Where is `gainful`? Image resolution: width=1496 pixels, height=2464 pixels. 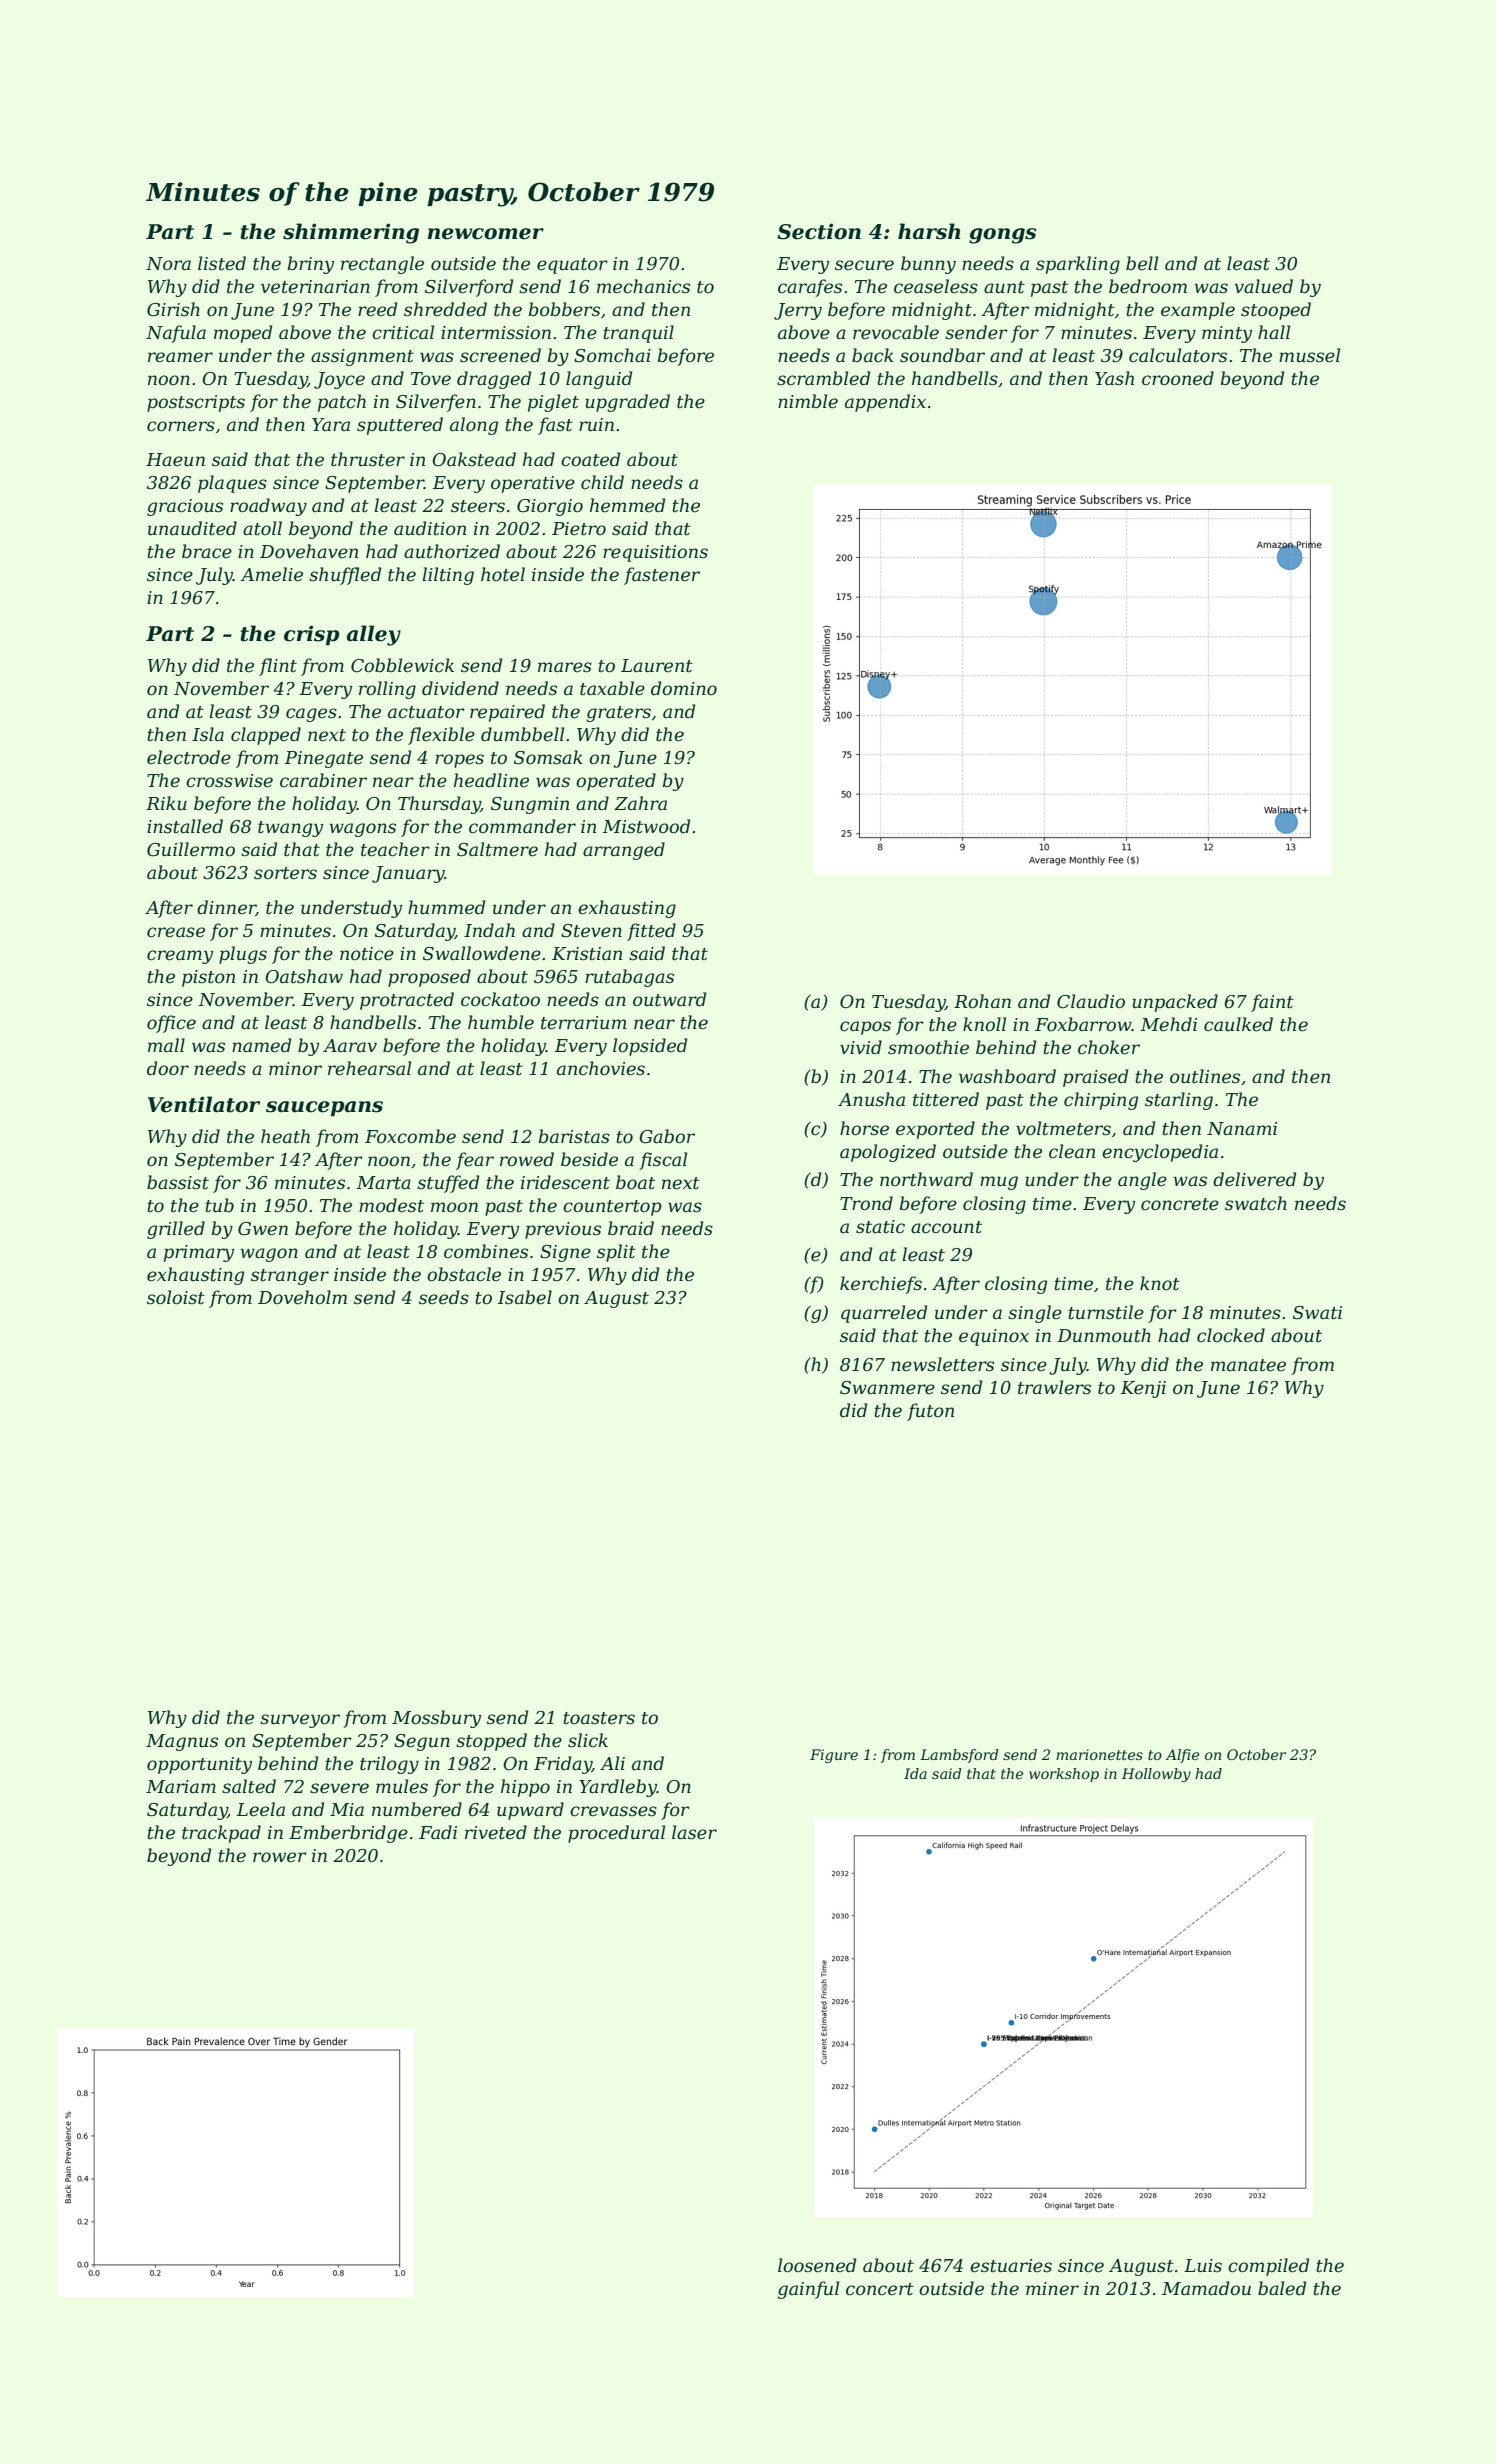
gainful is located at coordinates (808, 2290).
